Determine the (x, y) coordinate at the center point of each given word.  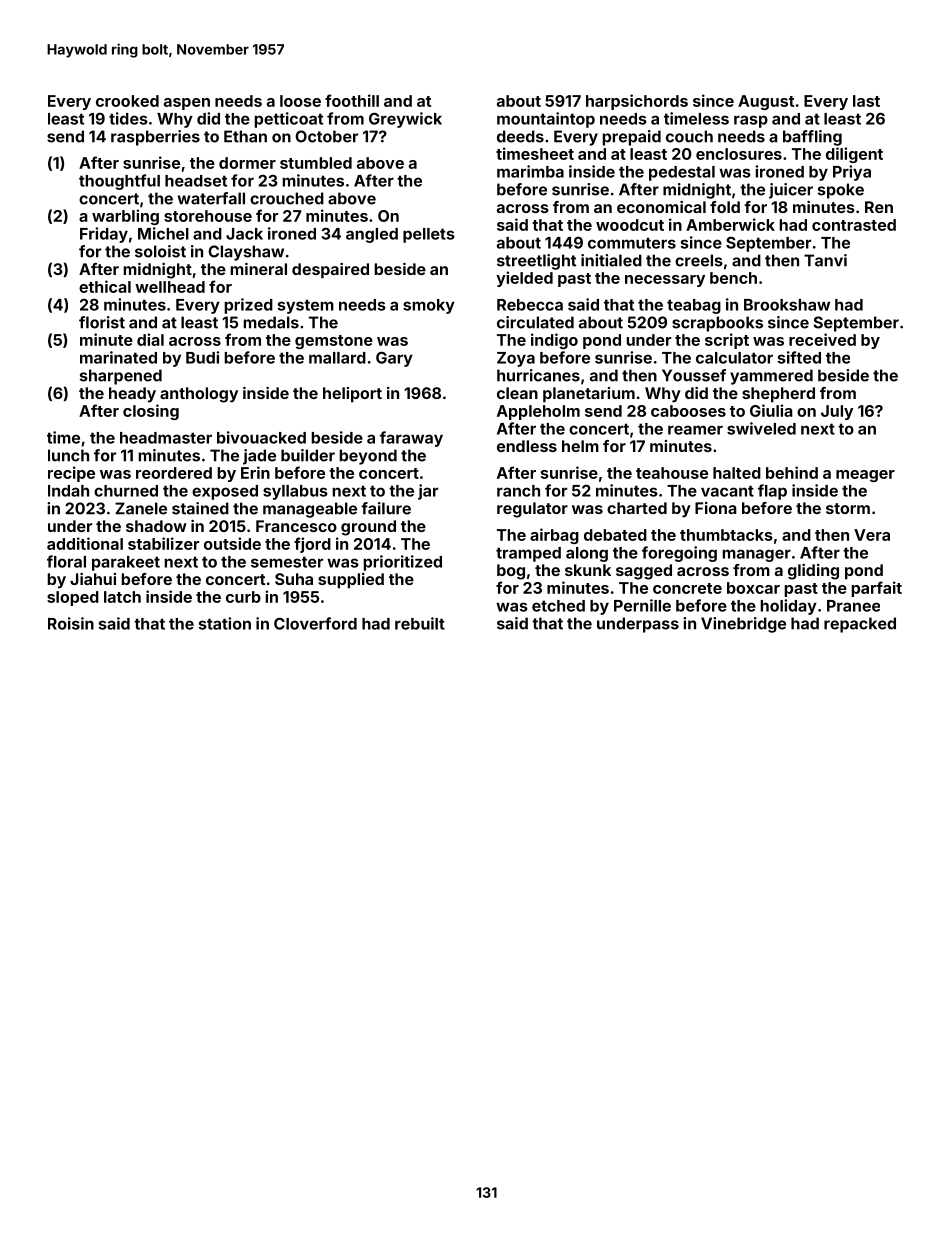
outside (232, 543)
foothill (352, 100)
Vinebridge (743, 625)
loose (300, 101)
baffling (812, 138)
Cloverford (315, 623)
